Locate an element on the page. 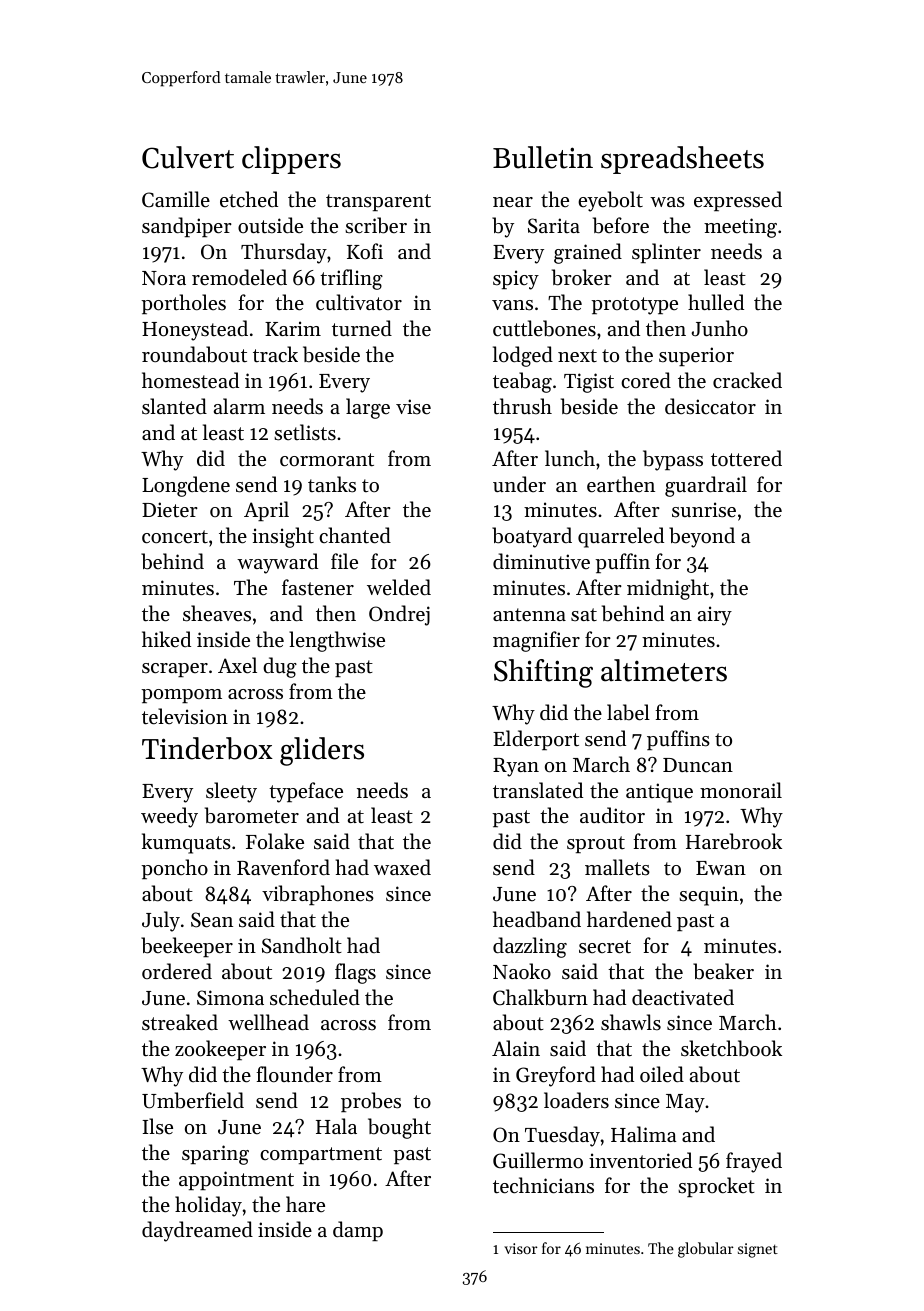 The height and width of the page is (1311, 924). Shifting is located at coordinates (543, 673).
